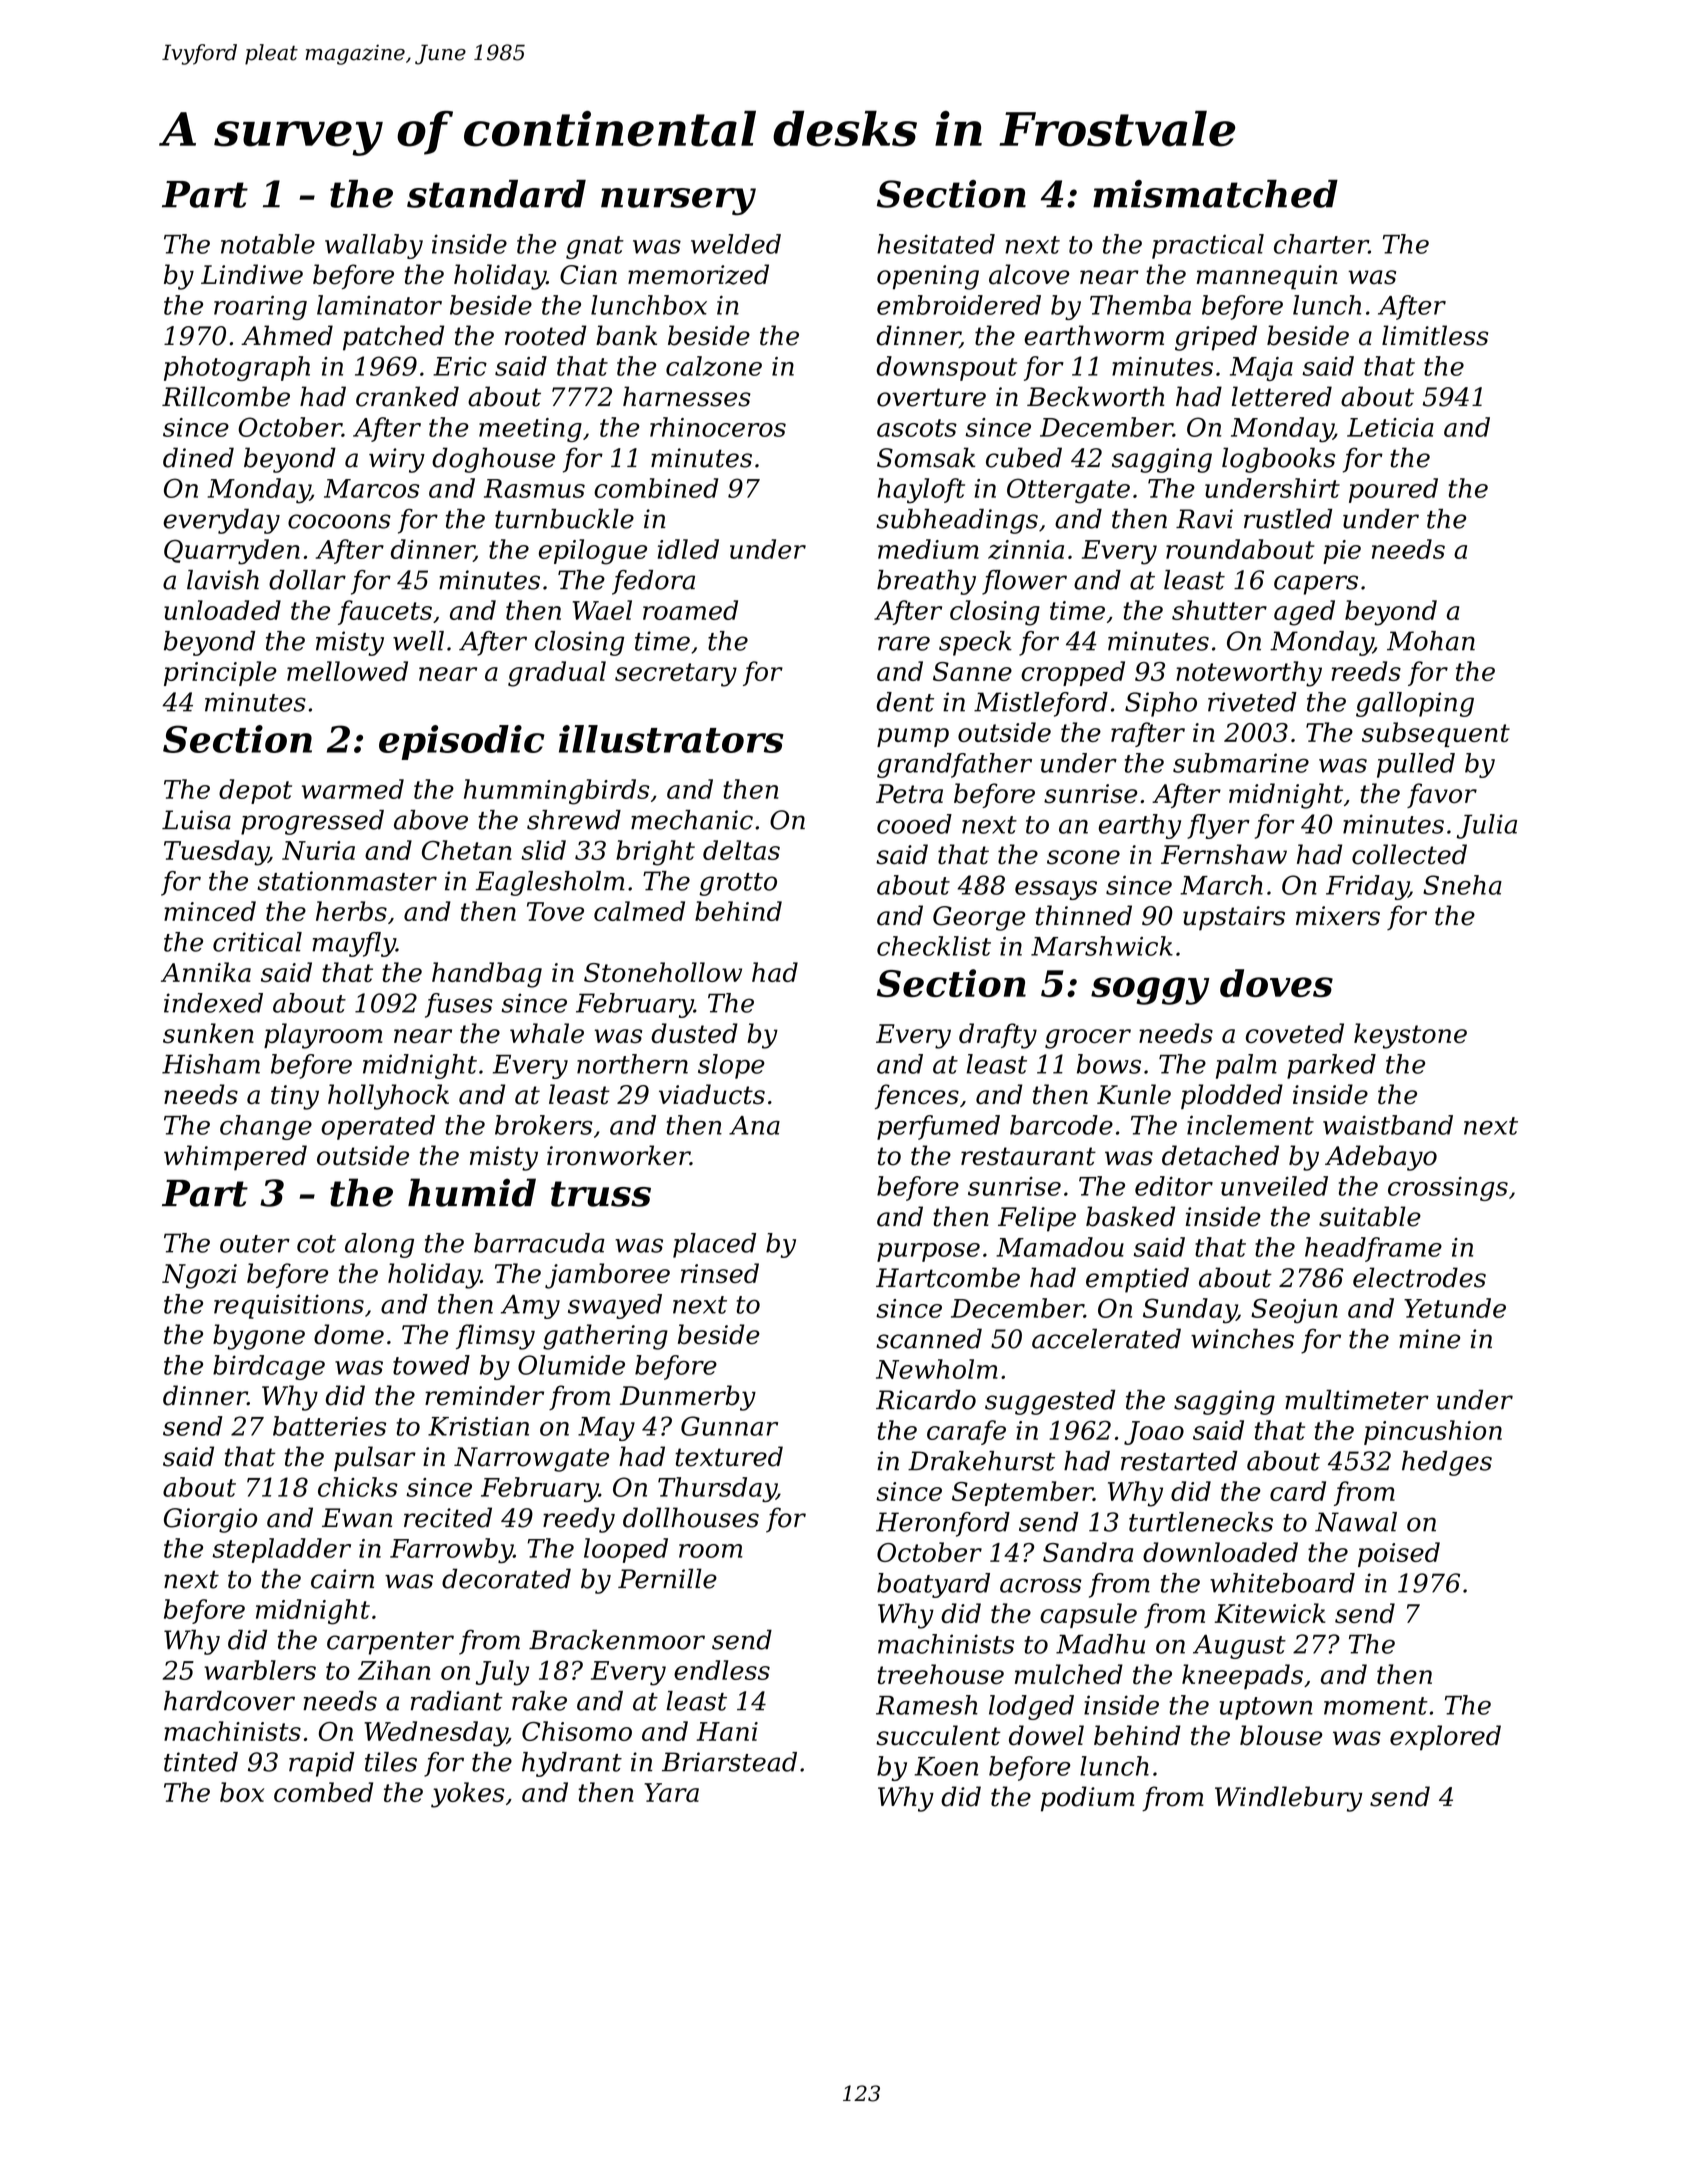  I want to click on aged, so click(1304, 613).
